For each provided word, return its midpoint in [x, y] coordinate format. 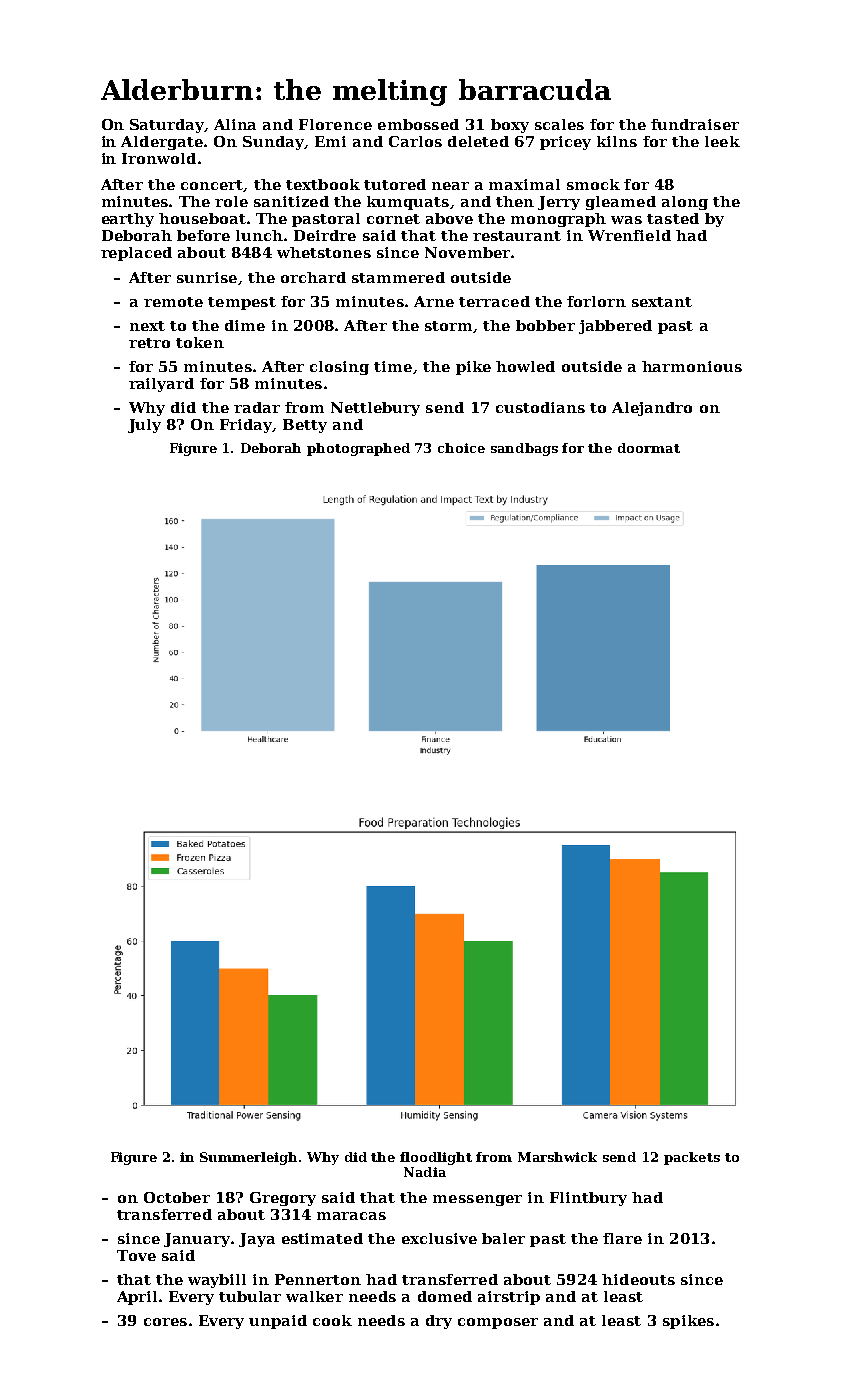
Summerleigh [248, 1158]
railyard [161, 385]
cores [165, 1322]
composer [498, 1323]
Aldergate [162, 143]
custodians [540, 407]
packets [692, 1158]
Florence [335, 124]
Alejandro [652, 409]
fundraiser [695, 124]
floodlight [436, 1158]
